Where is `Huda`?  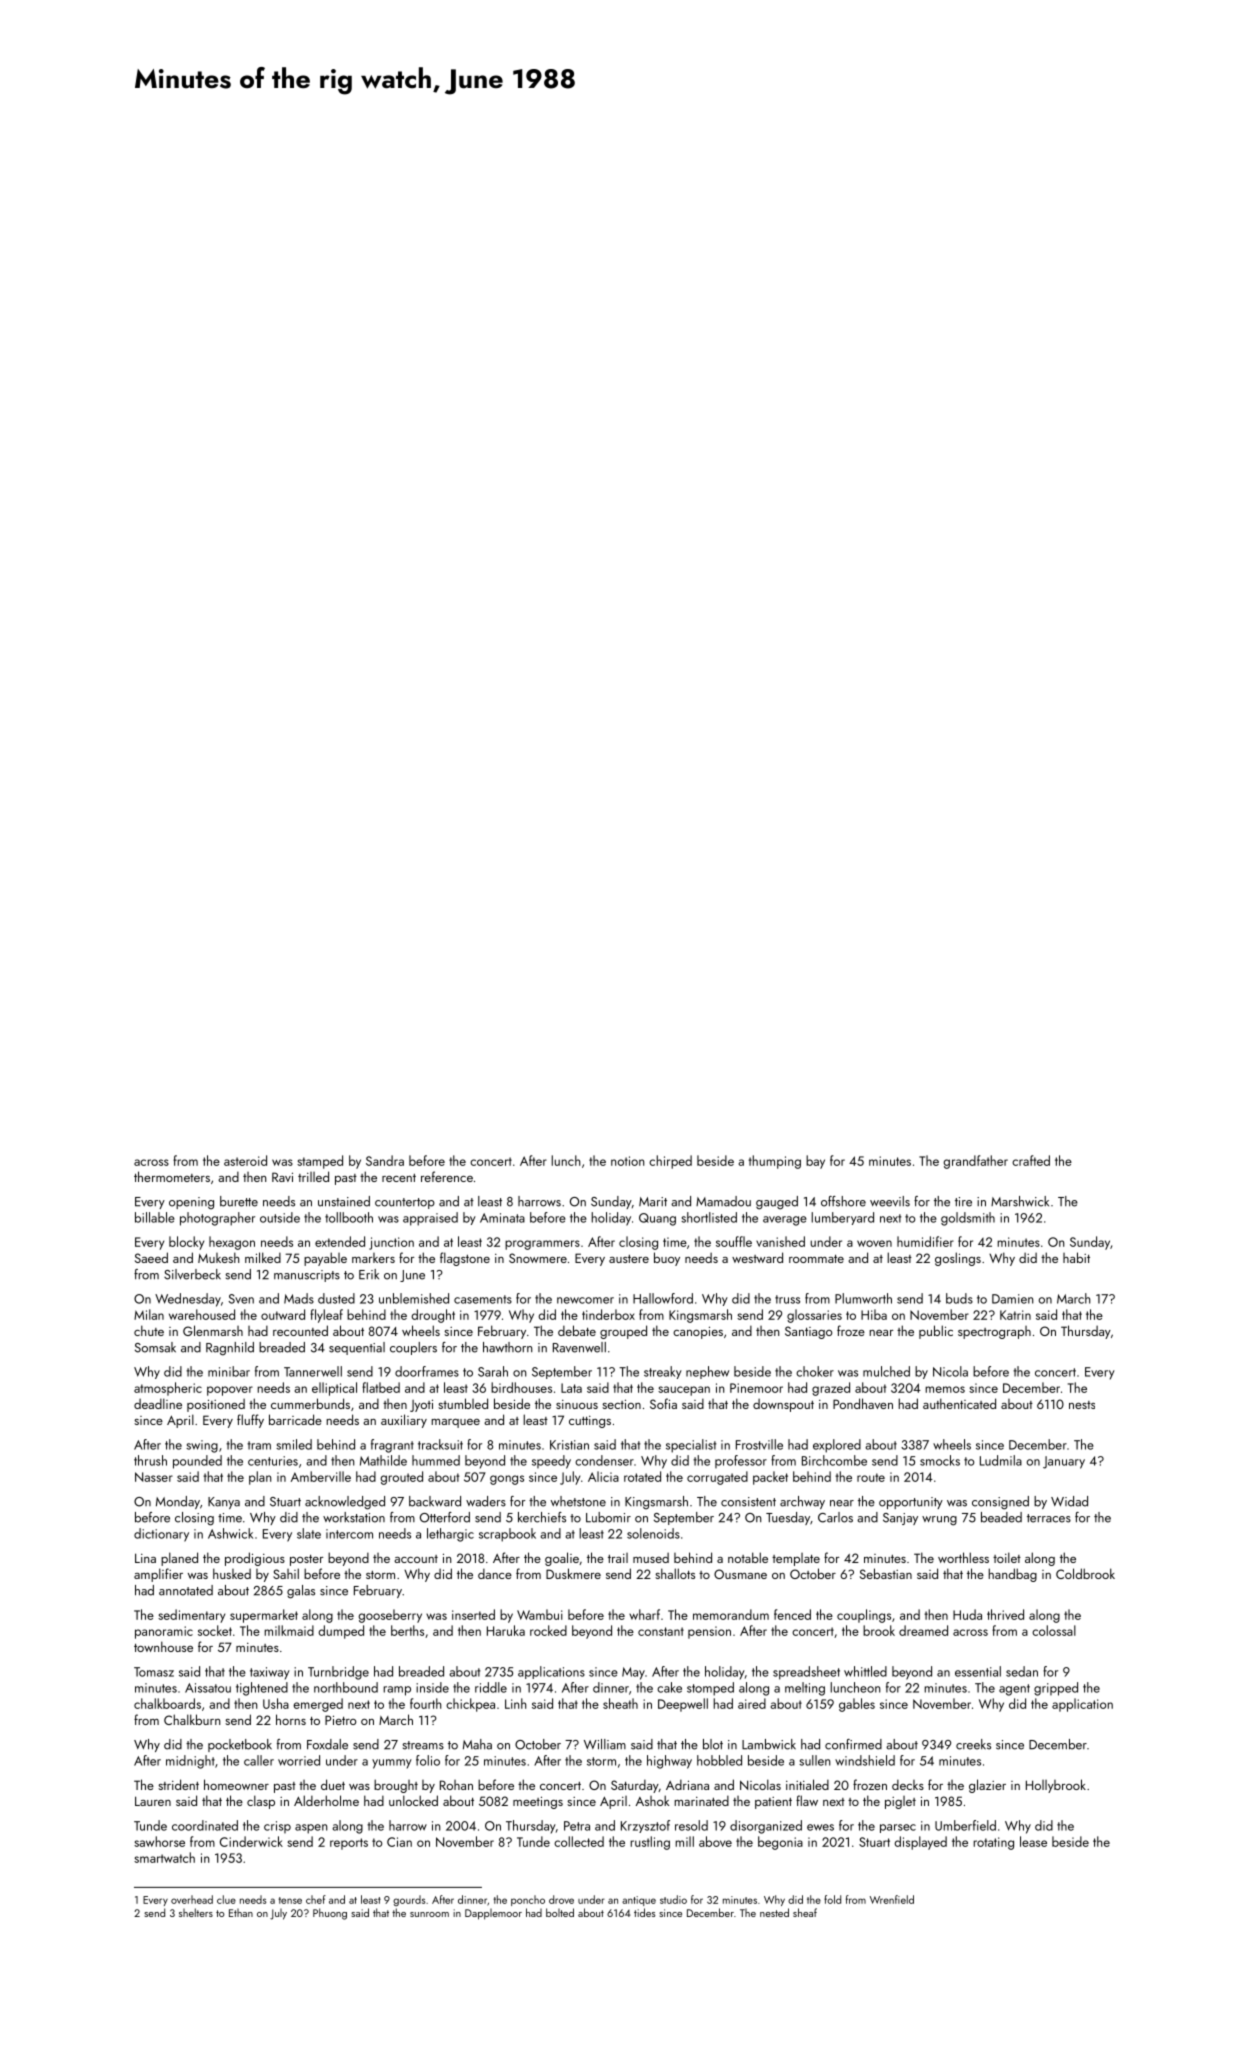 Huda is located at coordinates (967, 1614).
